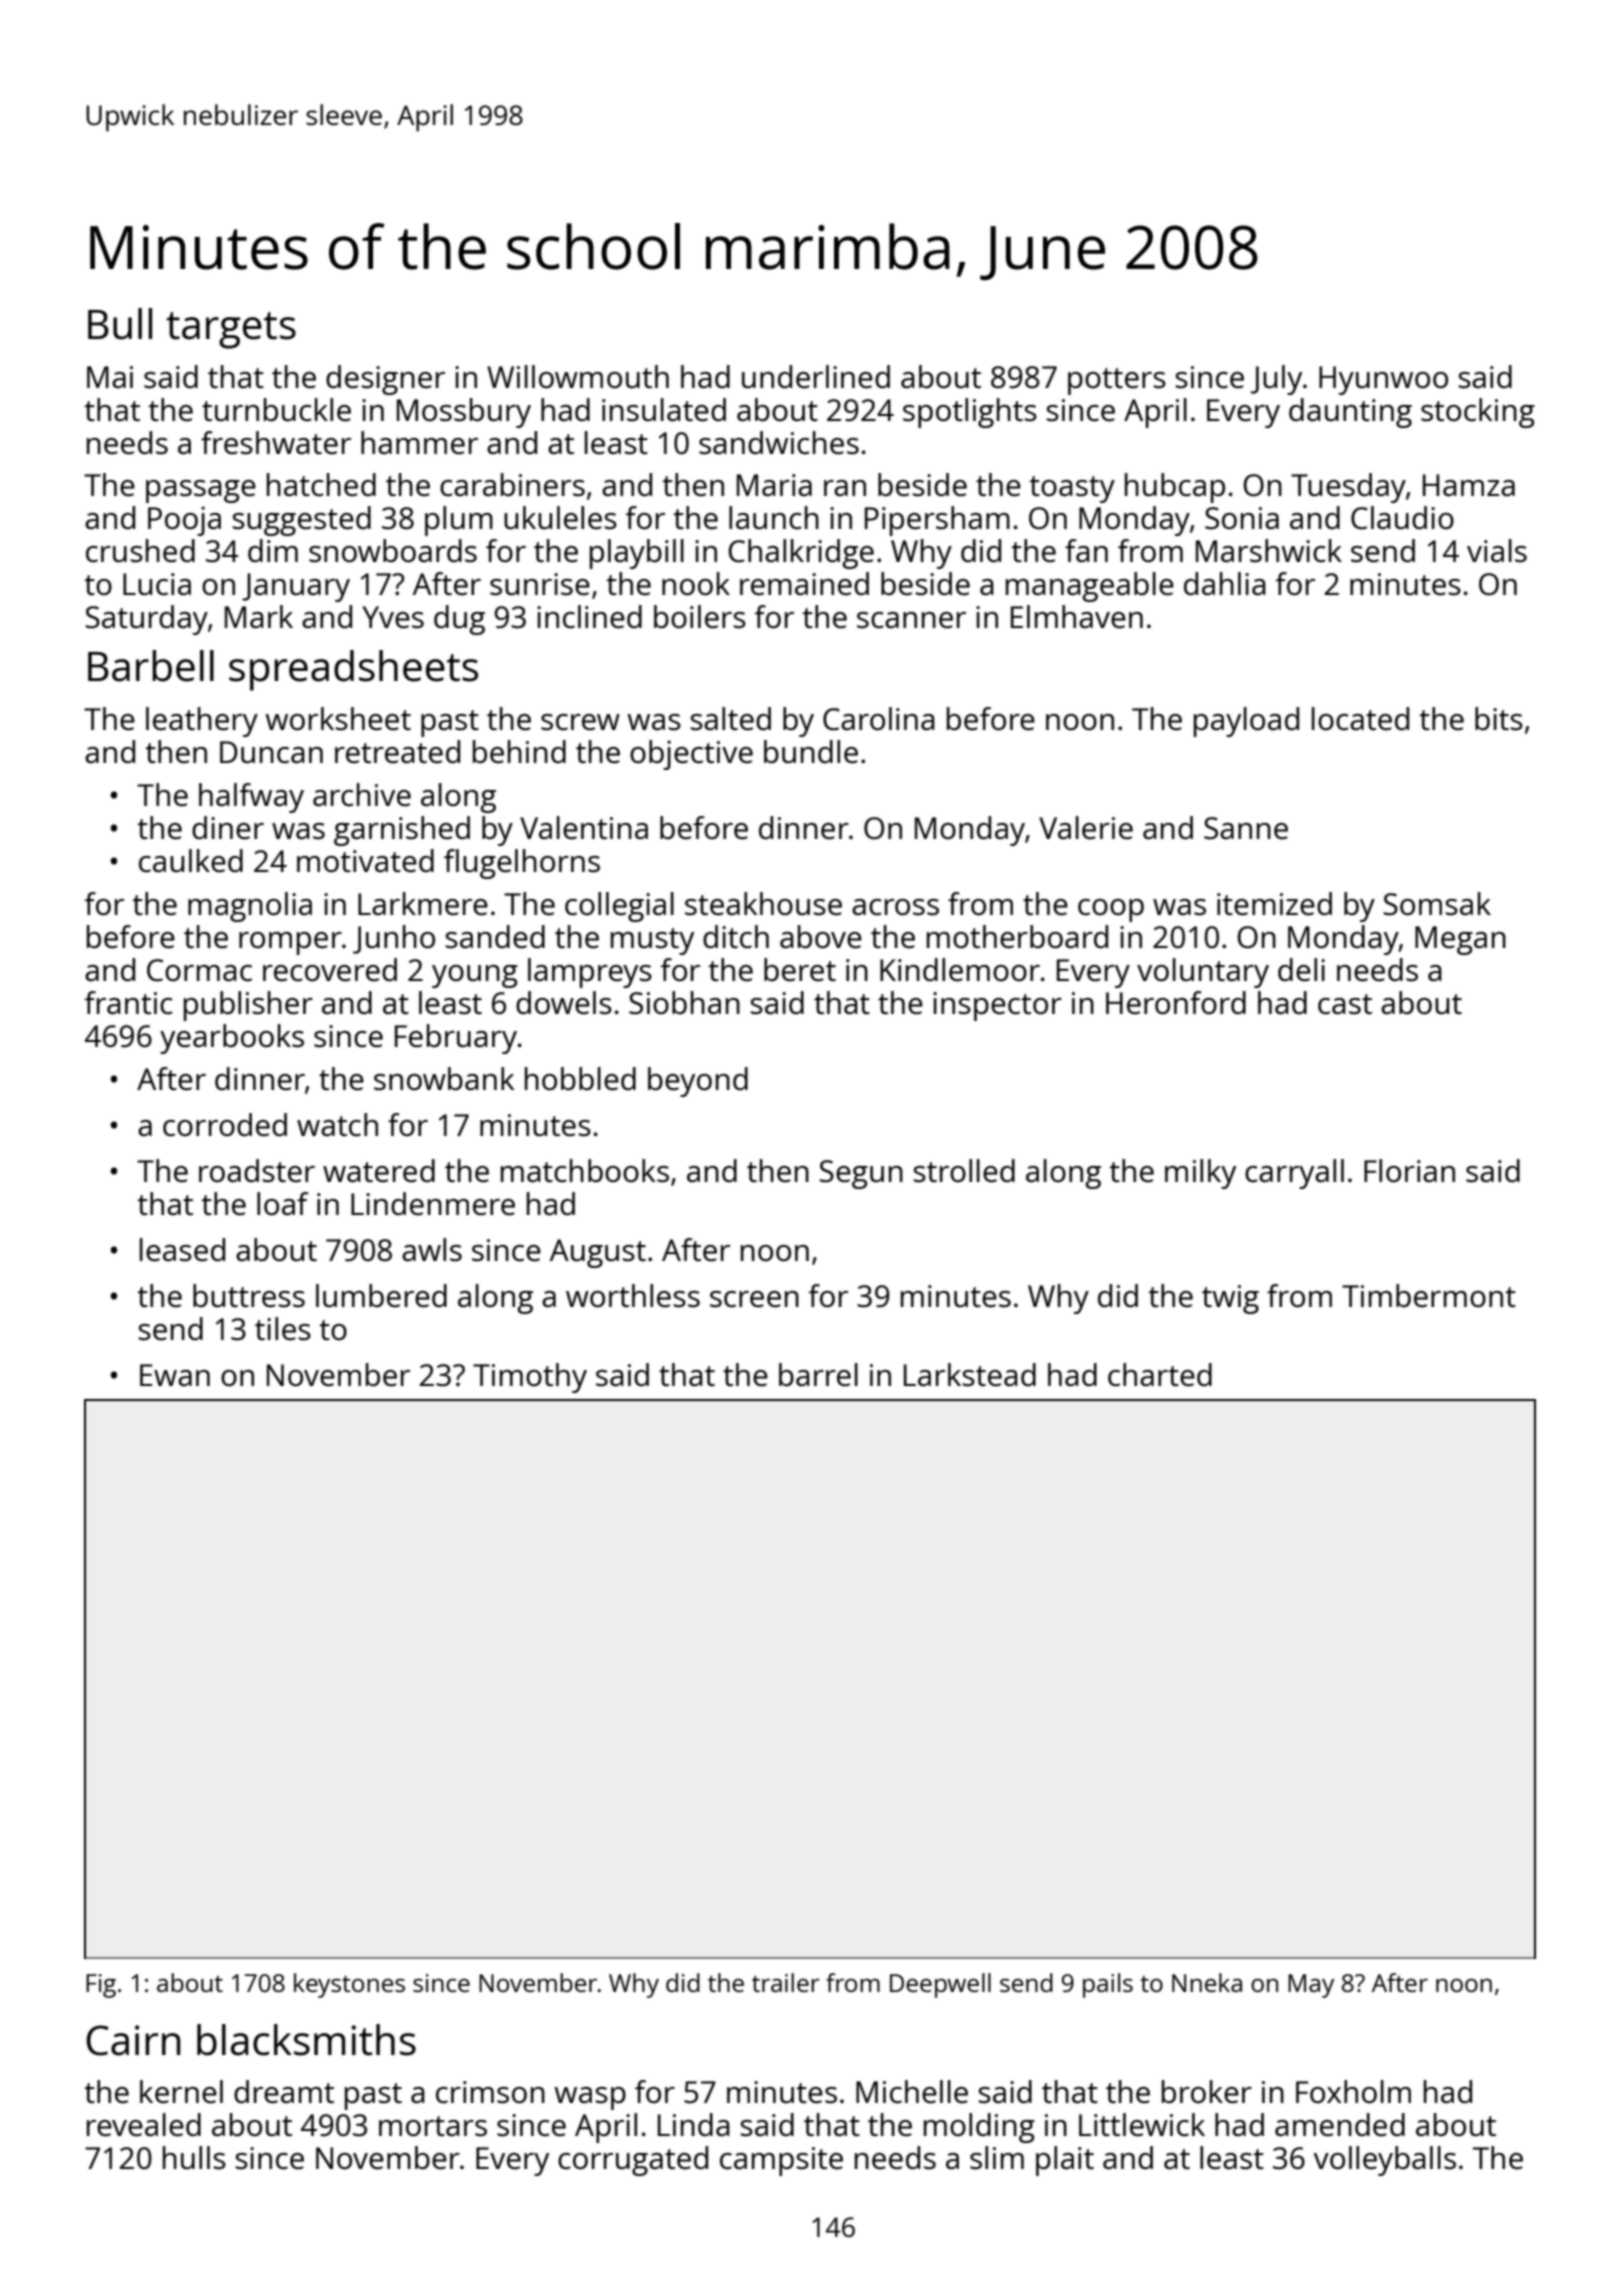 This document has height=2292, width=1620. What do you see at coordinates (191, 861) in the document?
I see `caulked` at bounding box center [191, 861].
